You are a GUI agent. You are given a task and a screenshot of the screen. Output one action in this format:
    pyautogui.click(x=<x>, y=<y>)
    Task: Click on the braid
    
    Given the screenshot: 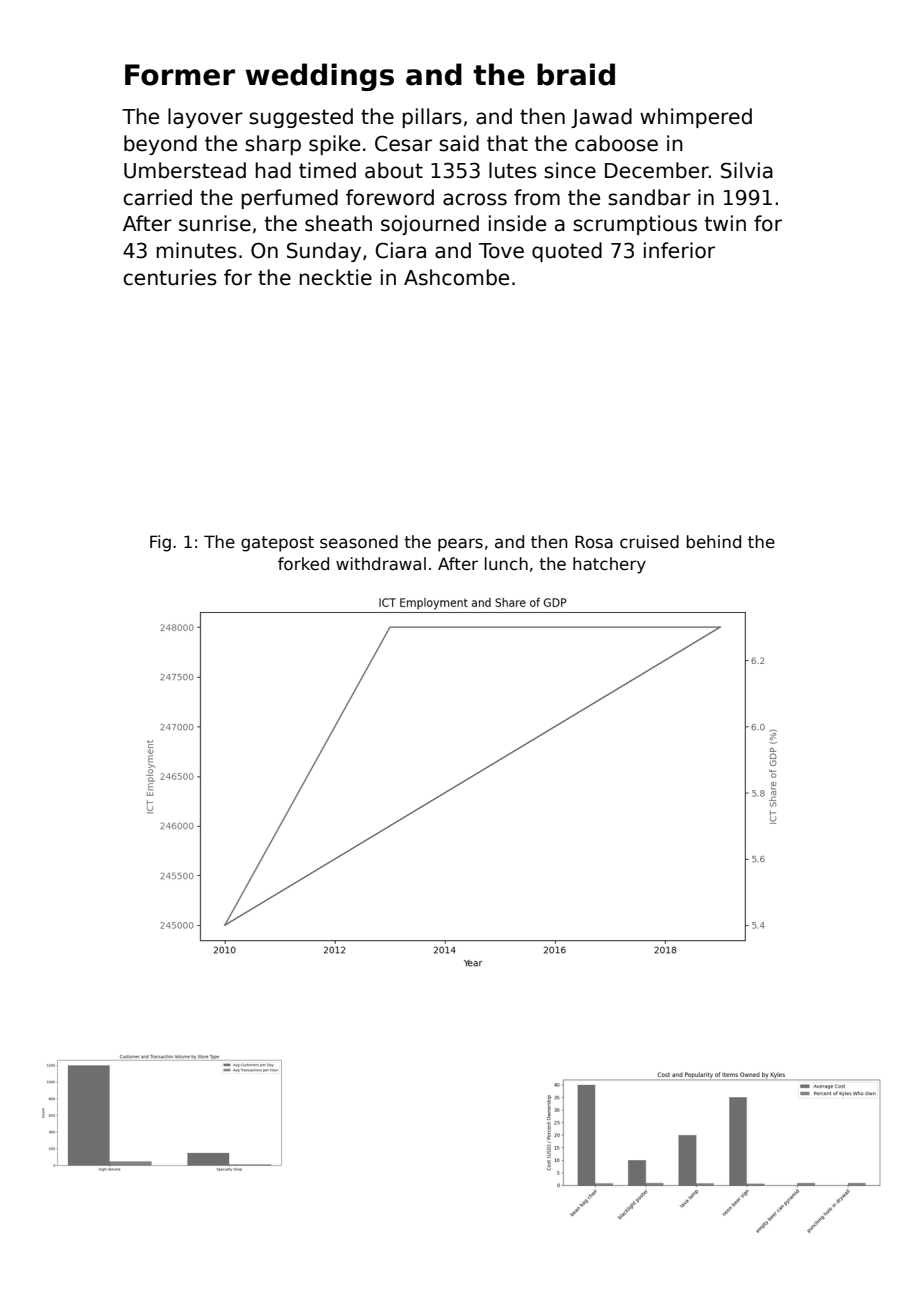 What is the action you would take?
    pyautogui.click(x=576, y=74)
